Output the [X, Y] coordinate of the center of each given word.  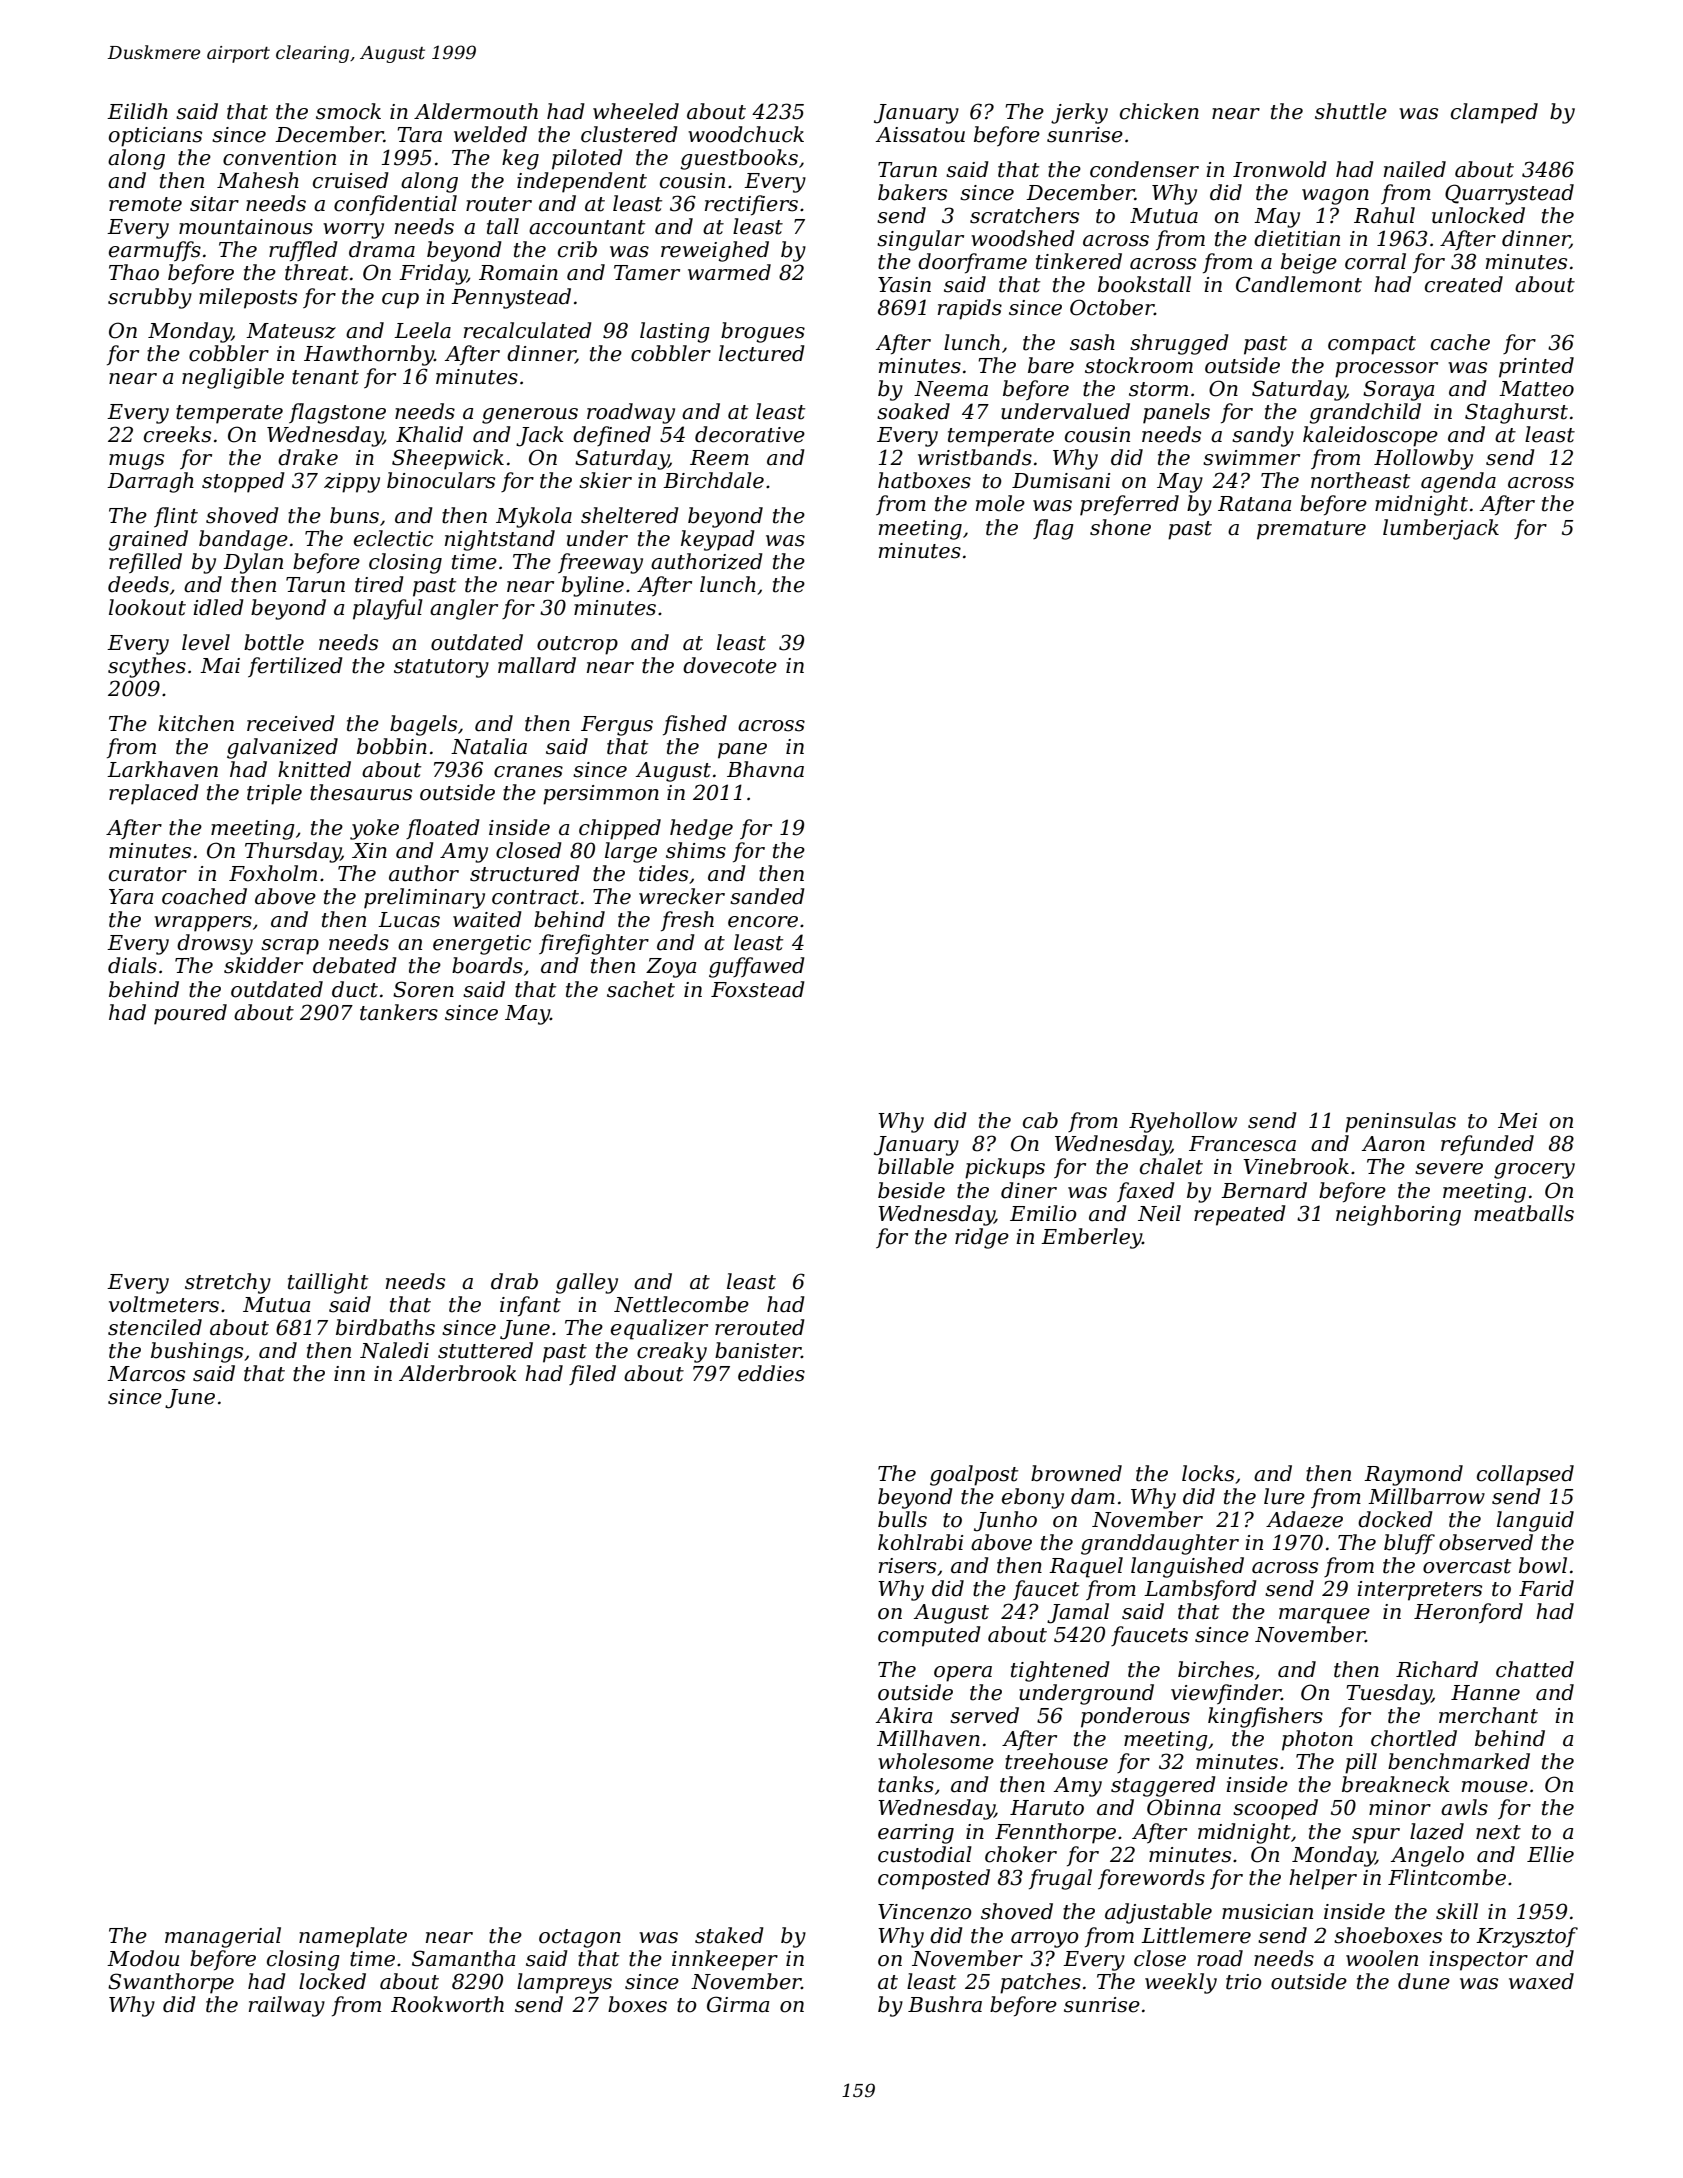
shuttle [1351, 111]
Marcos [146, 1374]
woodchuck [746, 134]
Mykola [534, 517]
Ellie [1550, 1854]
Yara [131, 897]
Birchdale [713, 480]
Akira [903, 1715]
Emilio [1043, 1213]
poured [190, 1014]
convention [279, 158]
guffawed [757, 967]
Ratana [1254, 504]
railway [287, 2006]
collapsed [1525, 1475]
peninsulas [1400, 1122]
